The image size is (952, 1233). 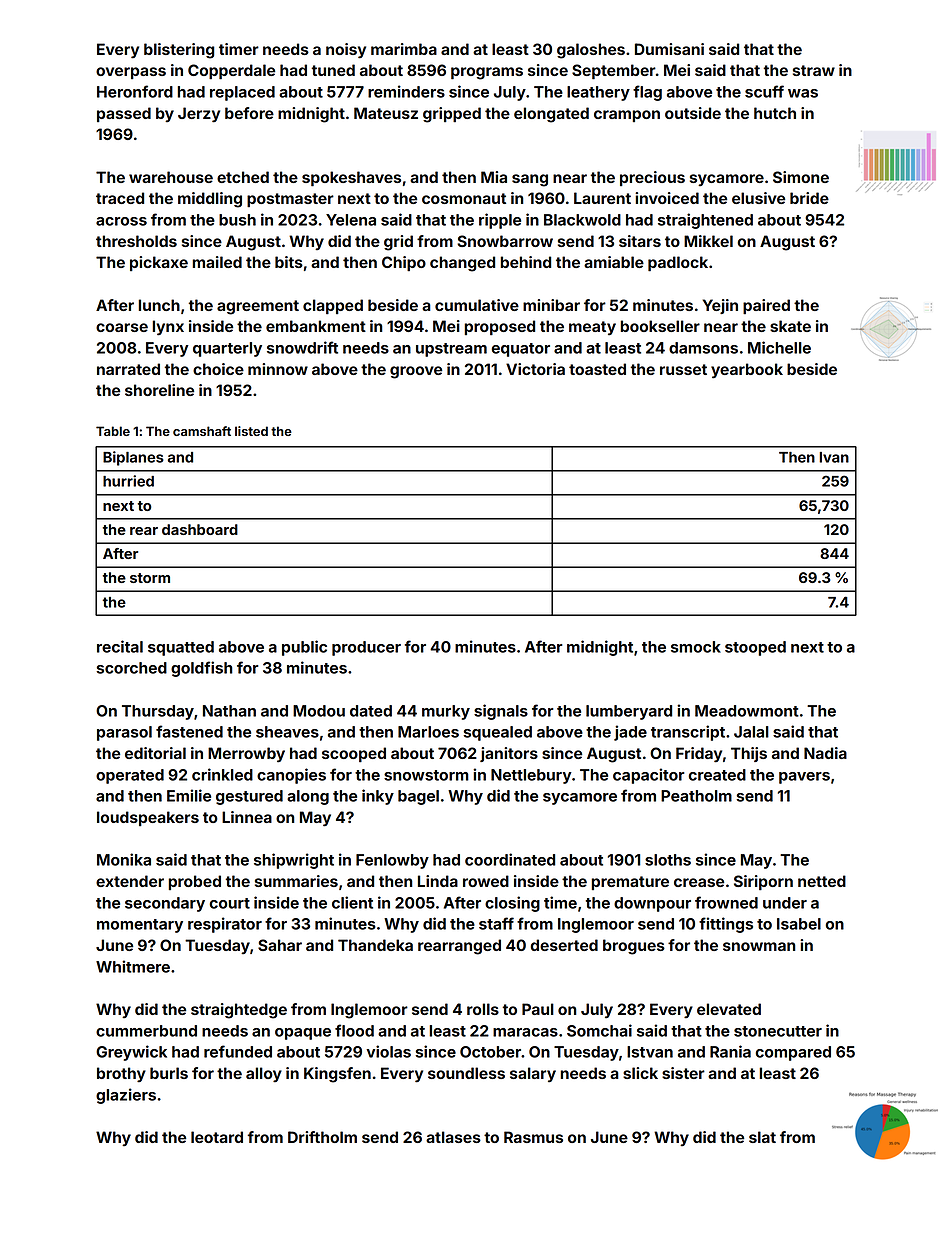 What do you see at coordinates (251, 431) in the screenshot?
I see `listed` at bounding box center [251, 431].
